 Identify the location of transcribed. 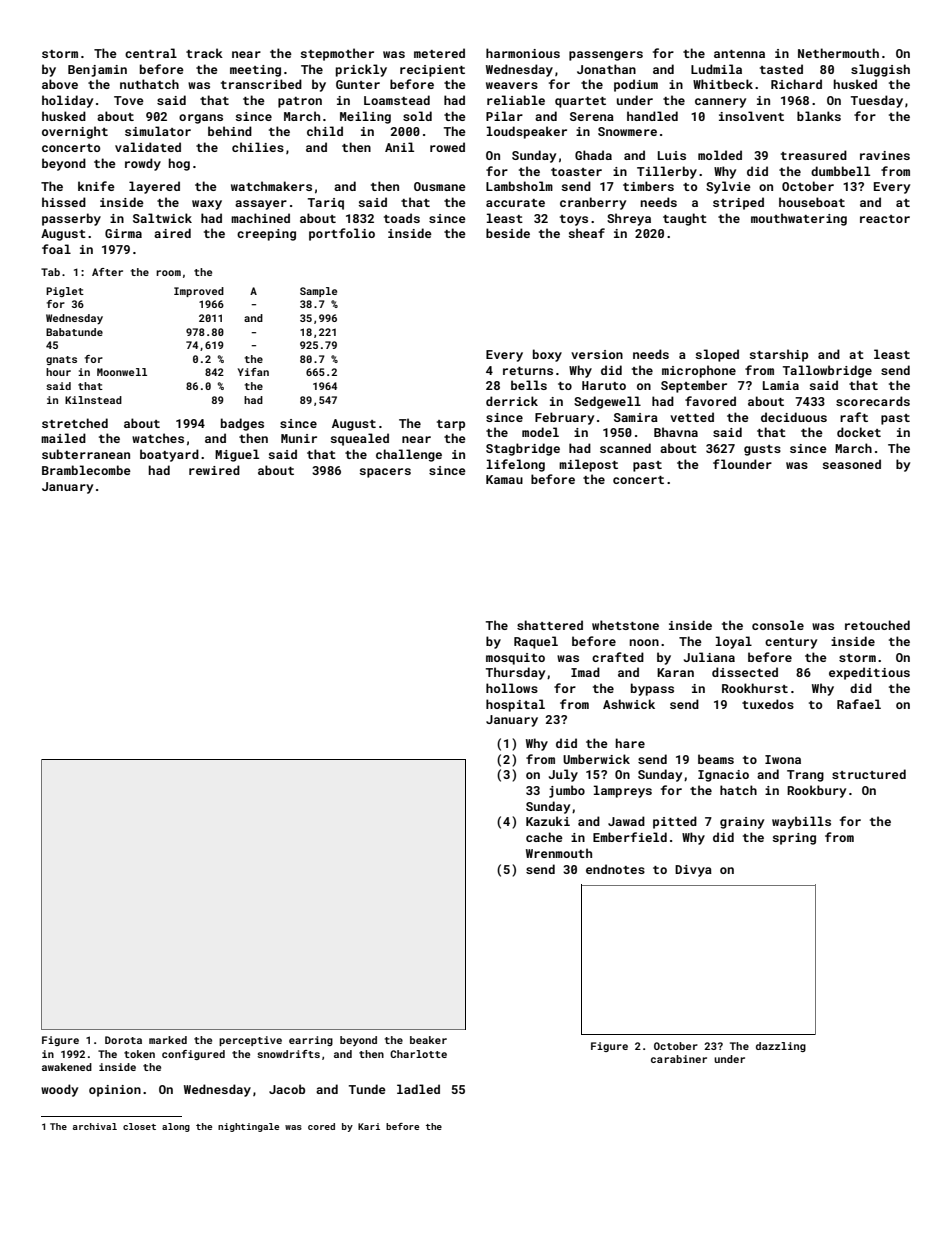
(261, 84).
